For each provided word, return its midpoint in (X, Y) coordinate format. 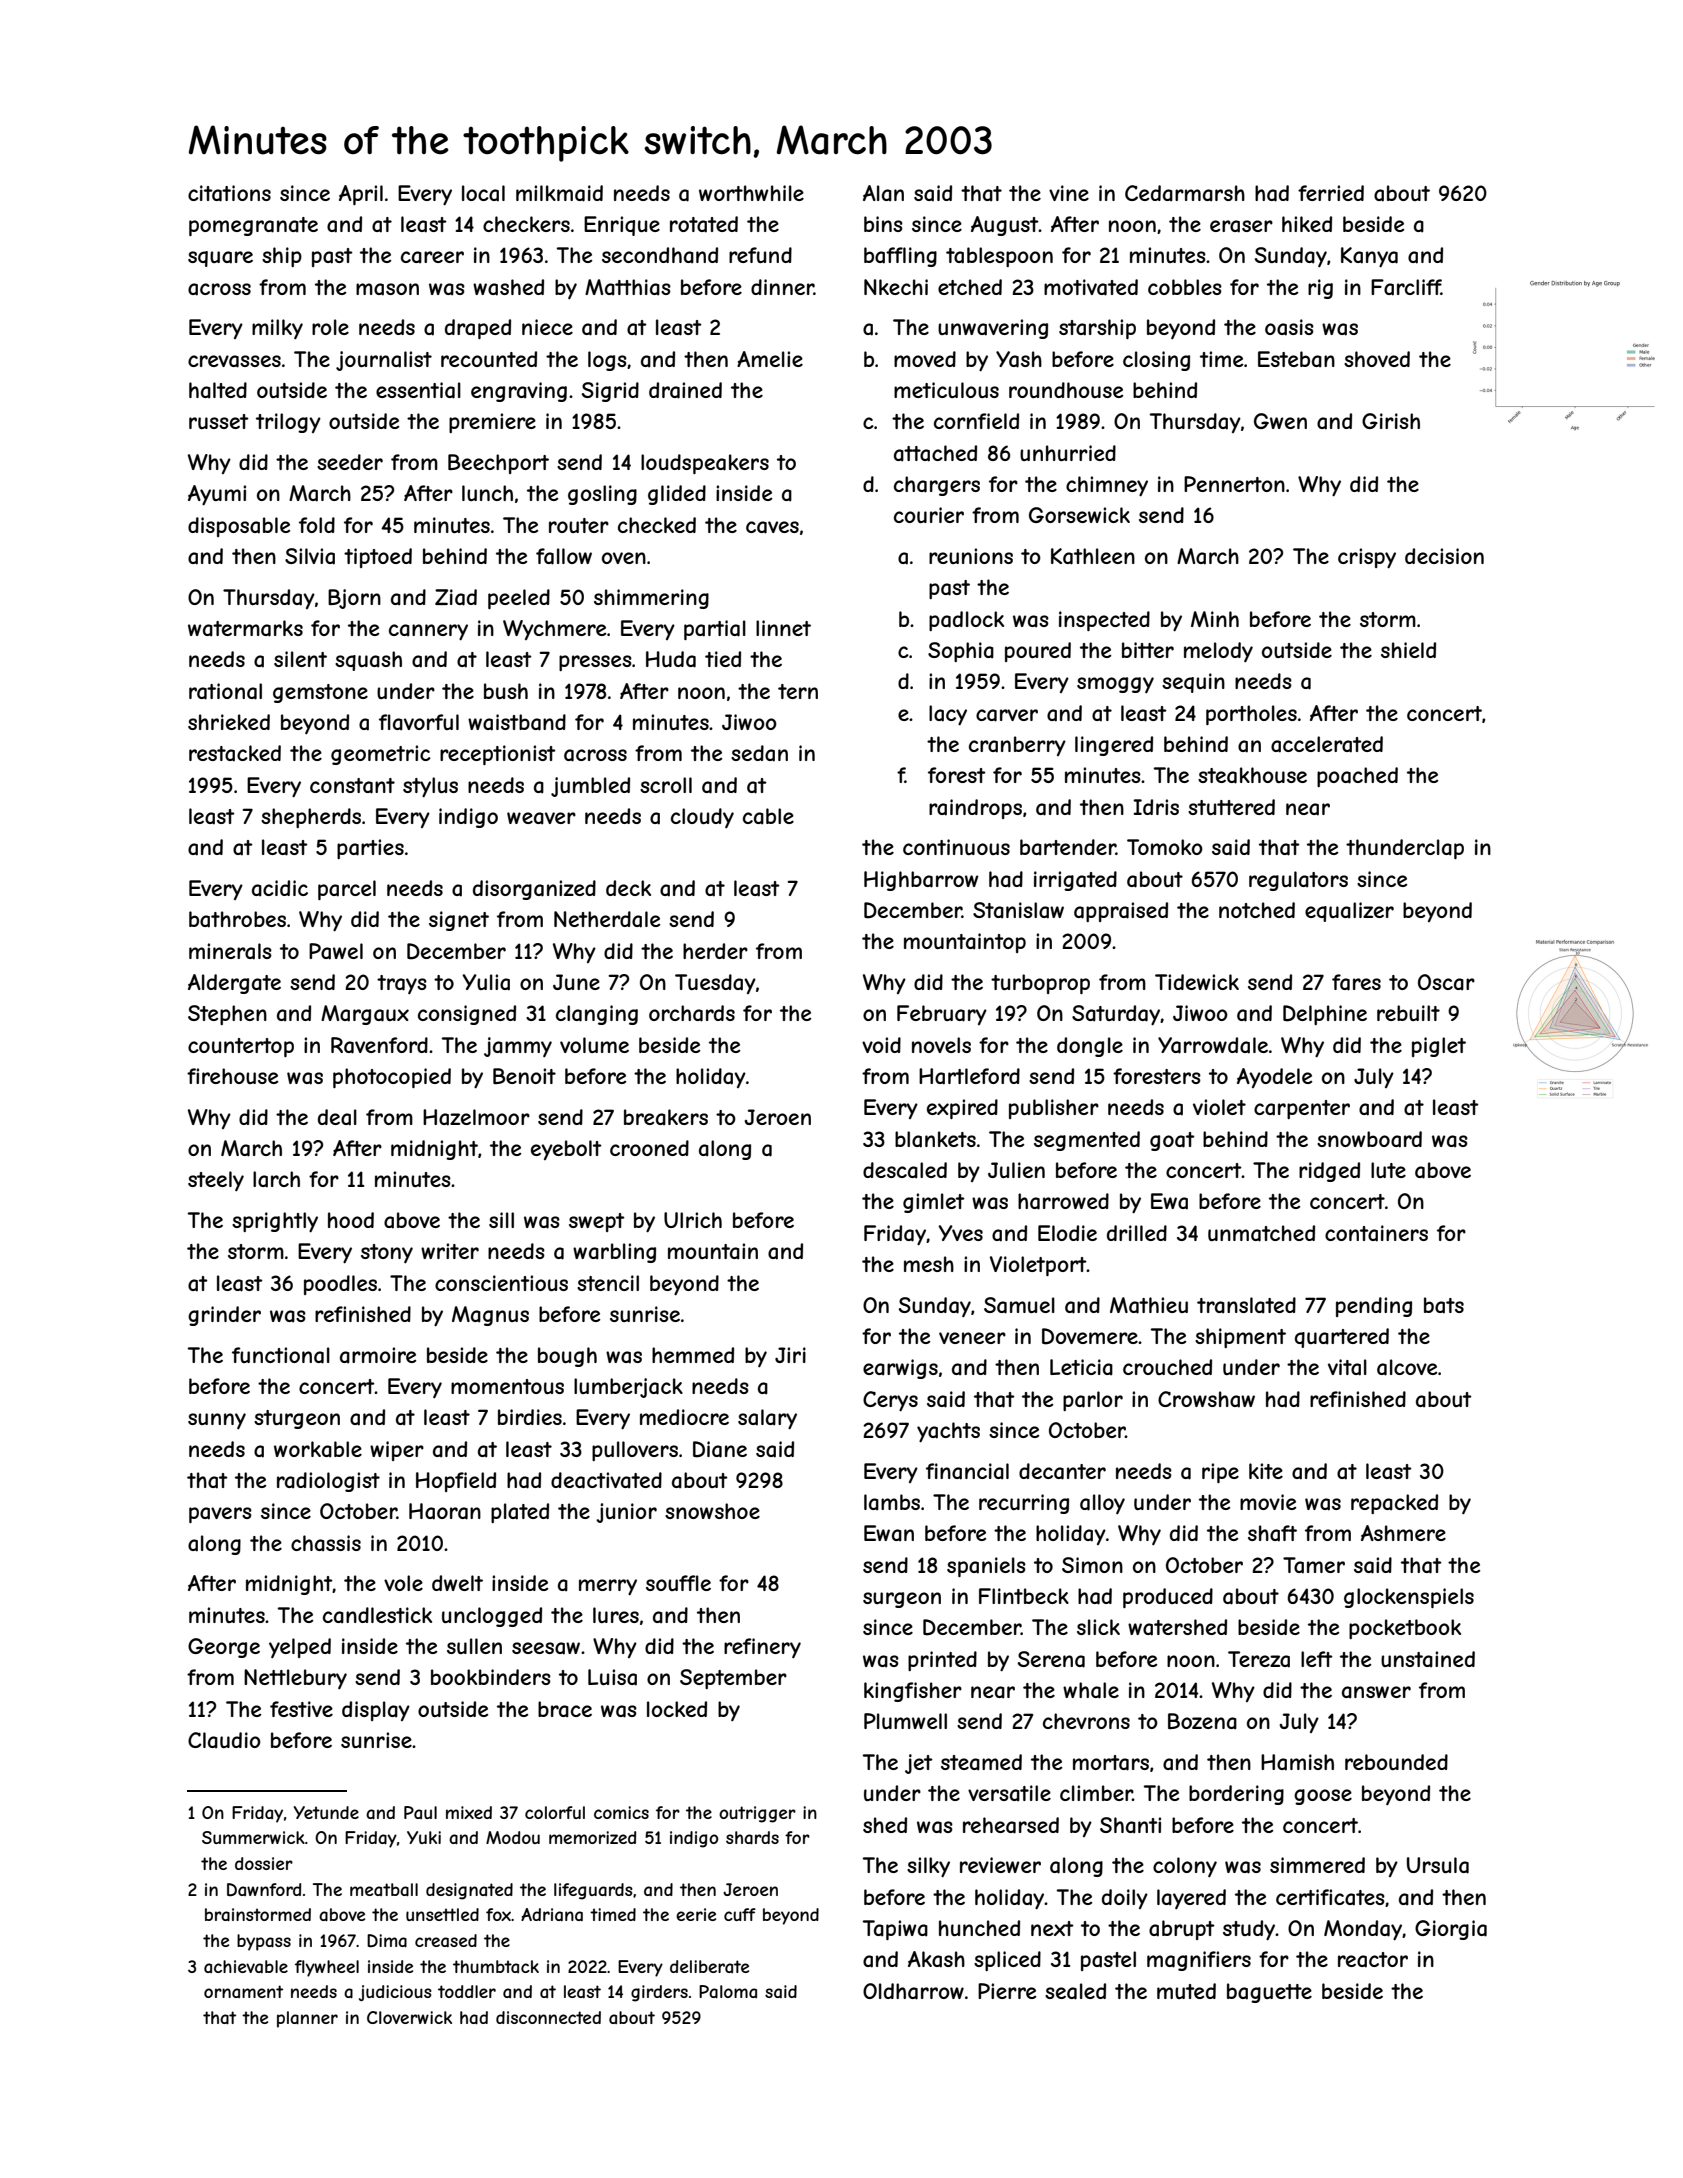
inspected (1104, 621)
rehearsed (1011, 1825)
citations (229, 193)
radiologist (328, 1482)
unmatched (1261, 1233)
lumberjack (628, 1388)
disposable (239, 527)
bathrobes (237, 919)
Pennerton (1234, 484)
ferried (1331, 193)
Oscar (1446, 982)
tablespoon (999, 257)
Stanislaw (1018, 910)
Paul (420, 1812)
